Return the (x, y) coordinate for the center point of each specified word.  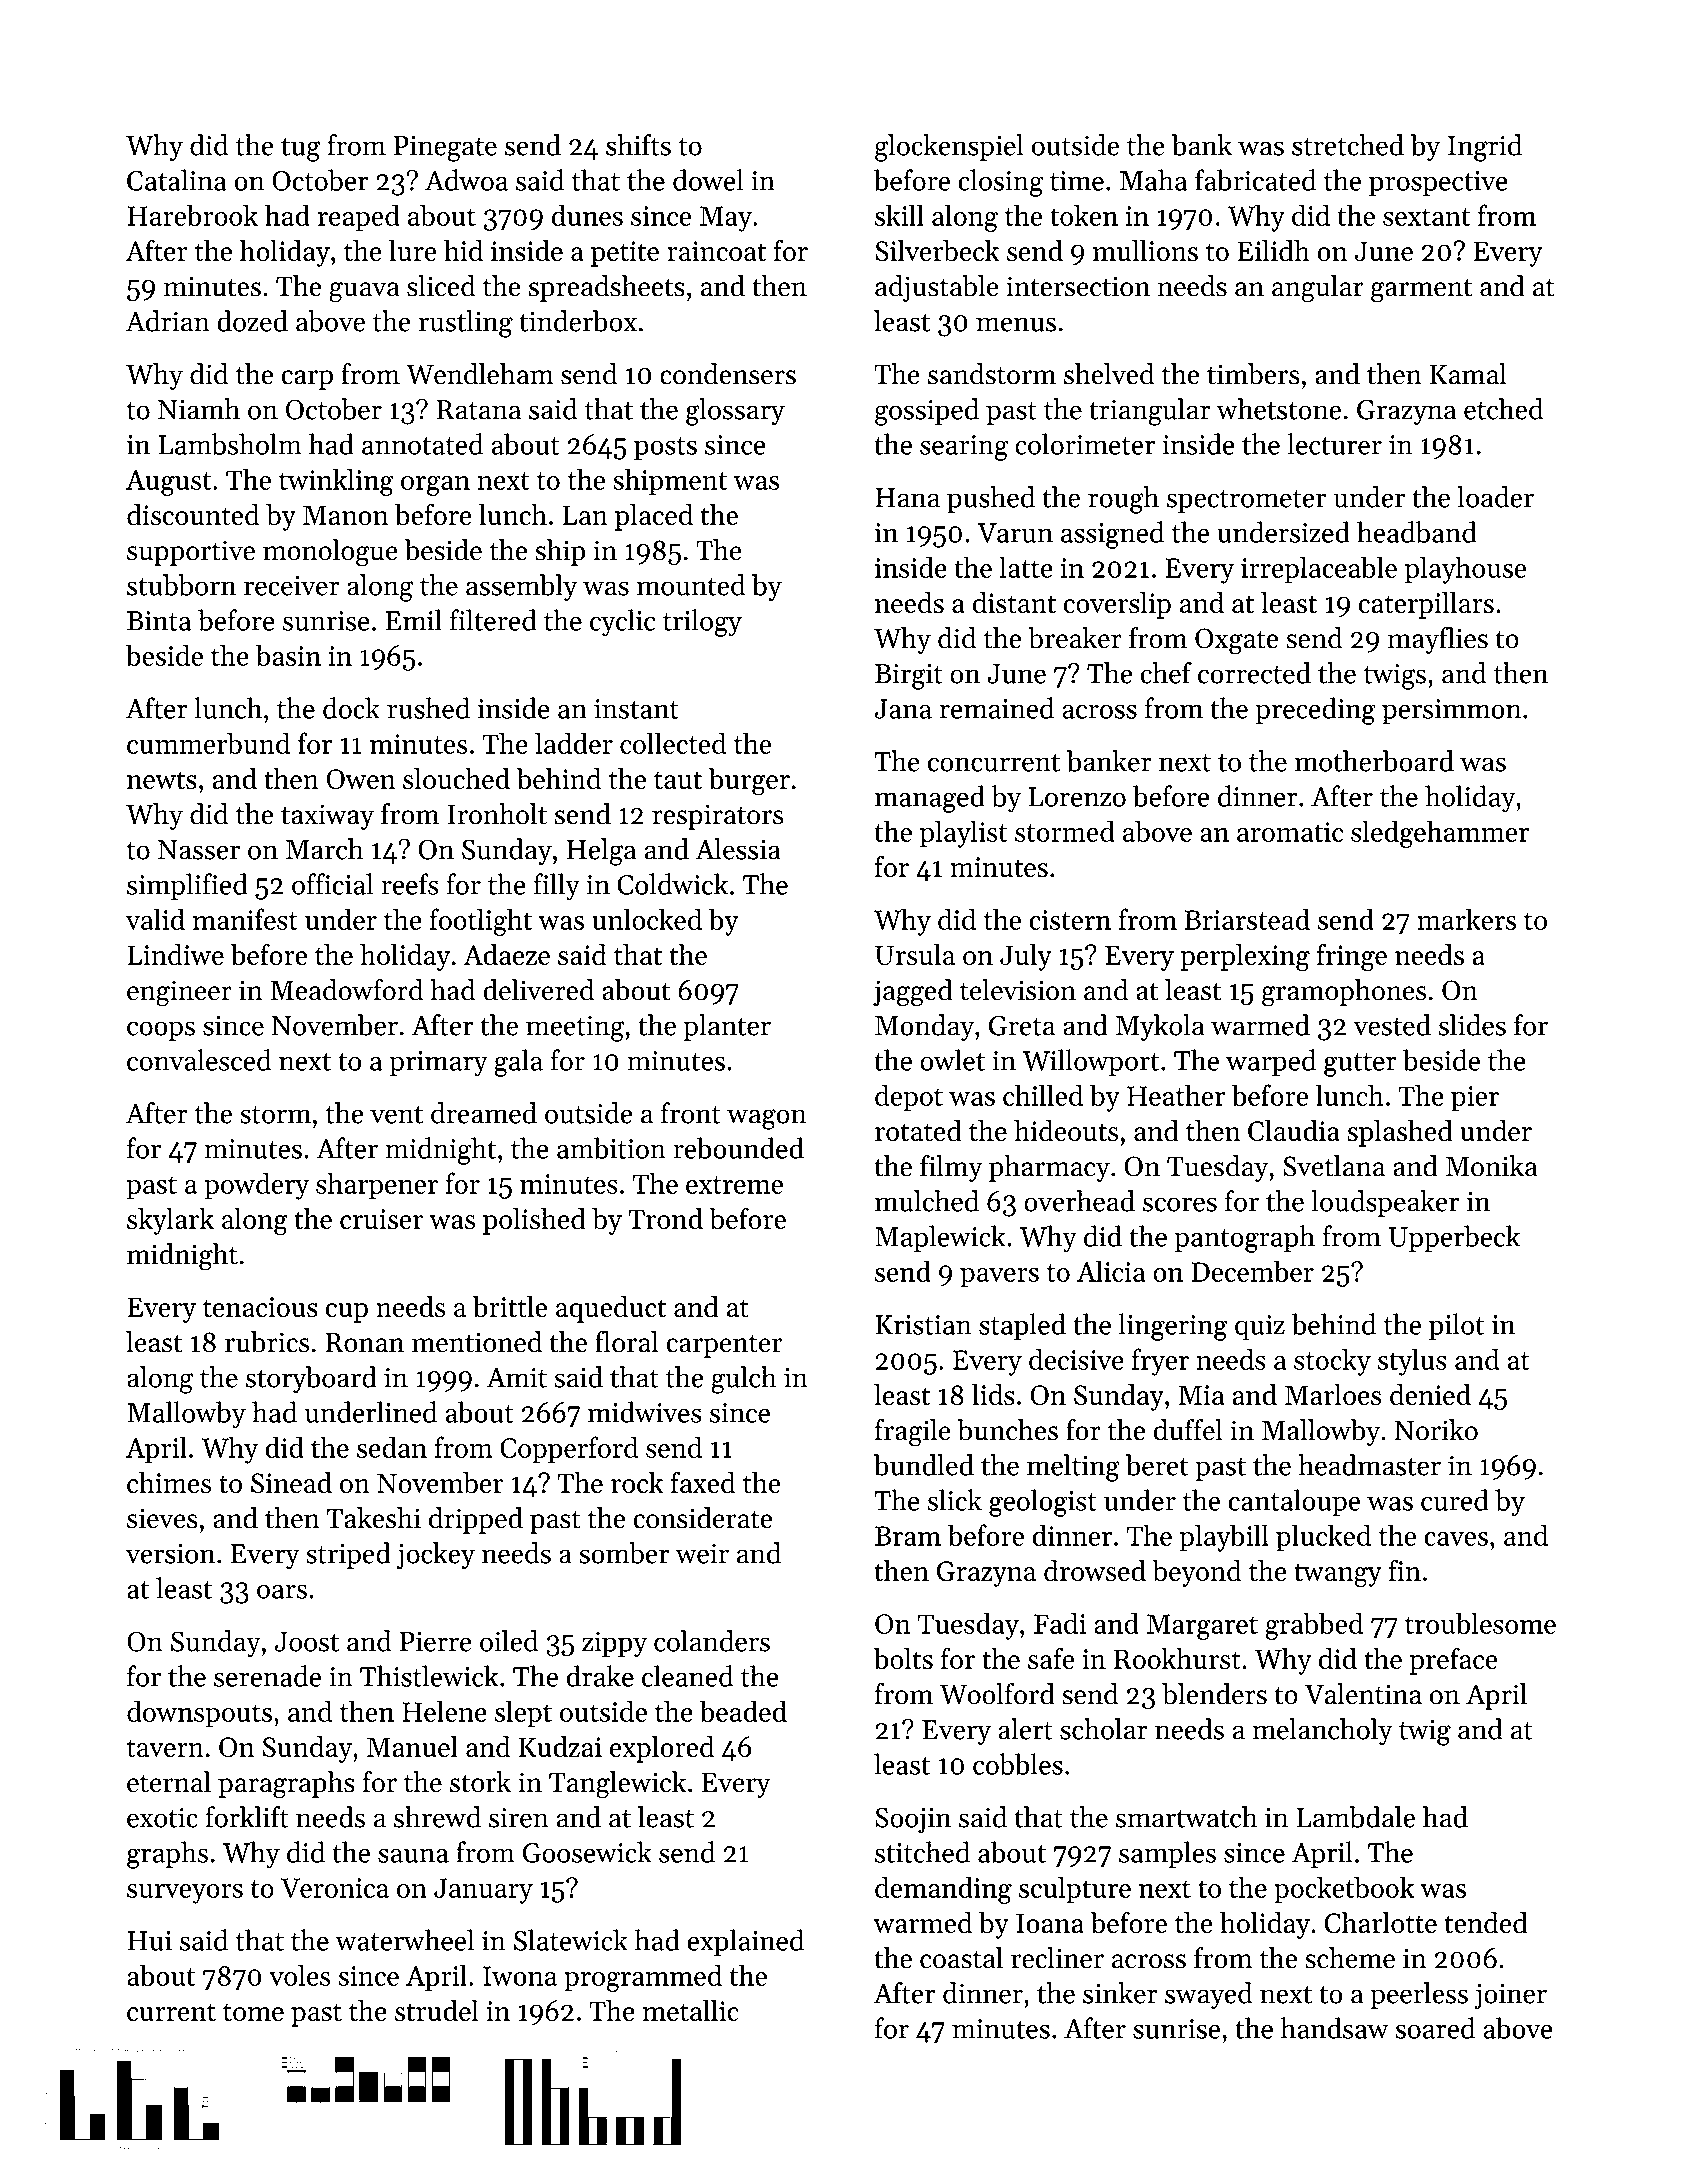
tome (253, 2012)
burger (749, 782)
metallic (691, 2010)
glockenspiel (949, 148)
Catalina (177, 180)
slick (955, 1500)
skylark (170, 1221)
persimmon (1451, 711)
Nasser (199, 850)
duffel (1188, 1430)
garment (1421, 291)
